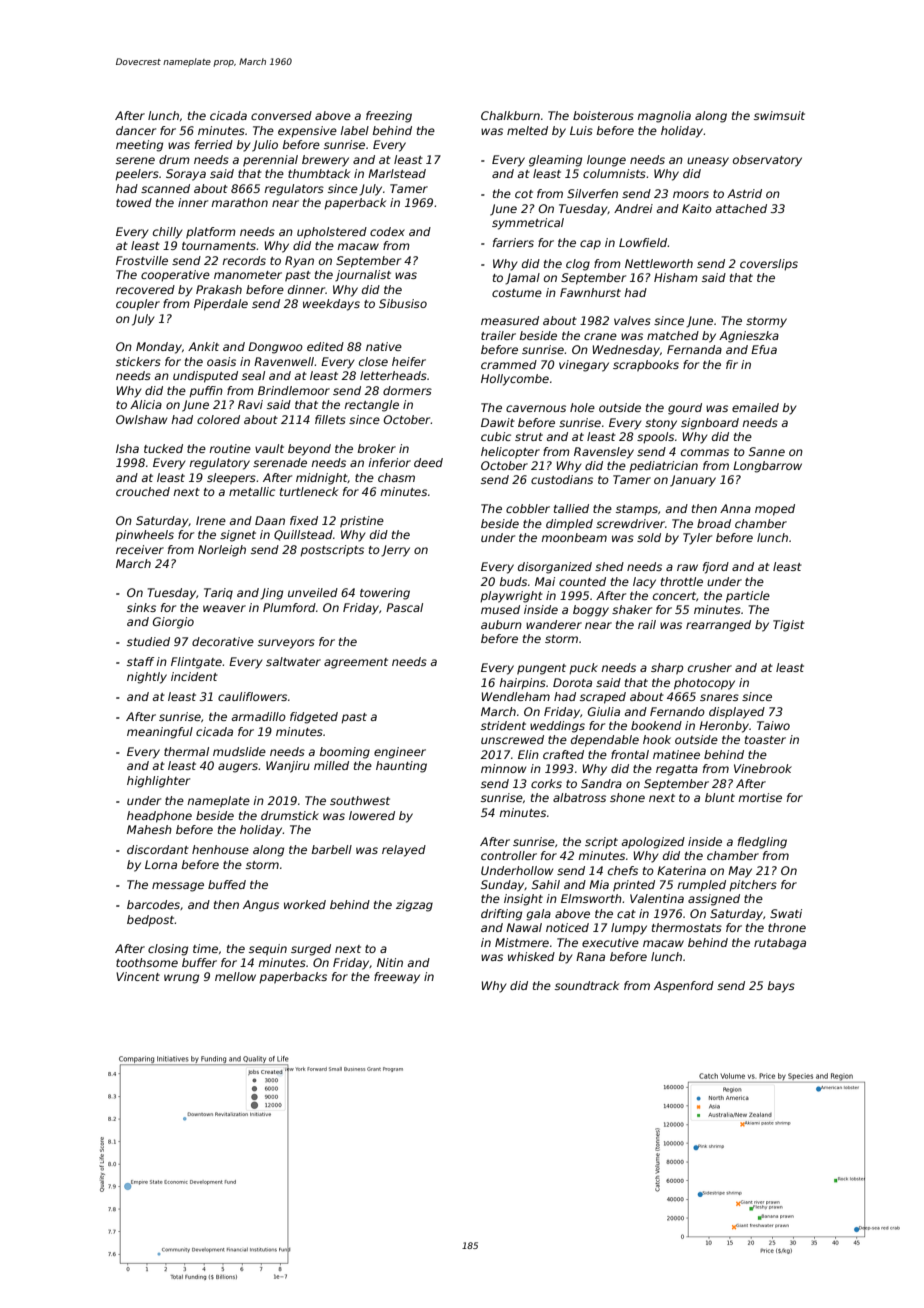 Image resolution: width=924 pixels, height=1308 pixels. What do you see at coordinates (160, 733) in the image?
I see `meaningful` at bounding box center [160, 733].
